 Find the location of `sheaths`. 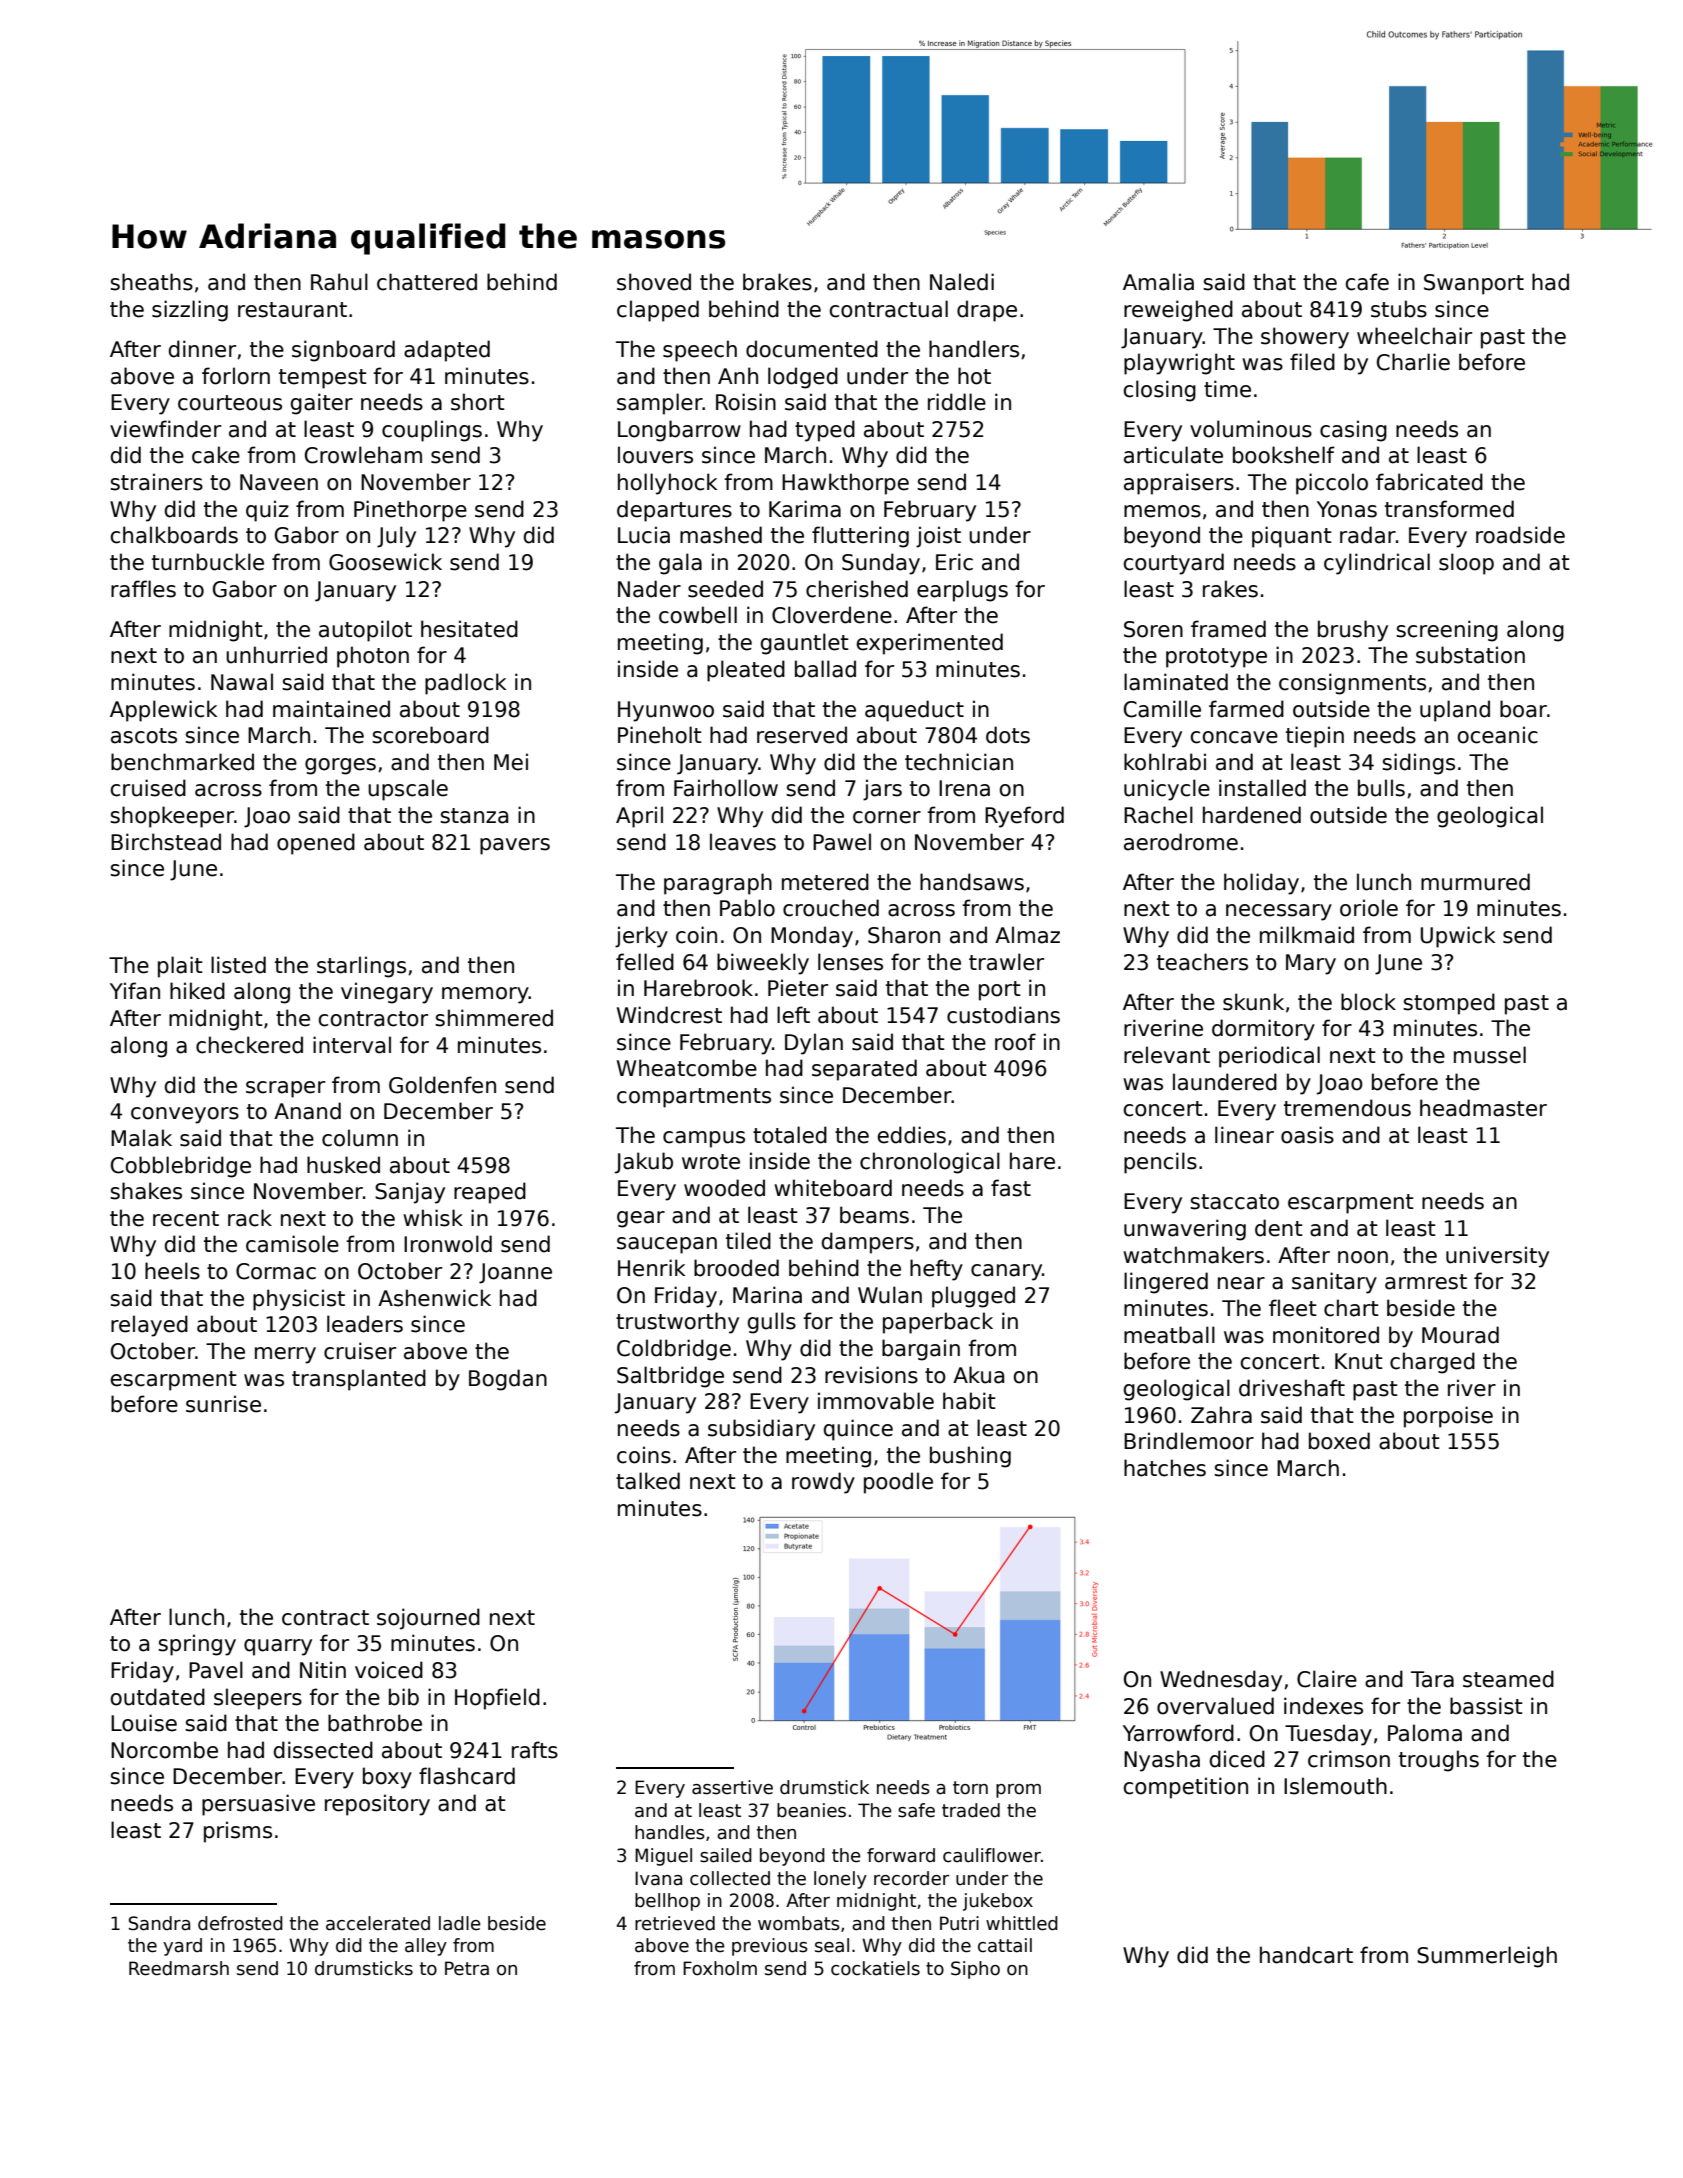

sheaths is located at coordinates (151, 282).
